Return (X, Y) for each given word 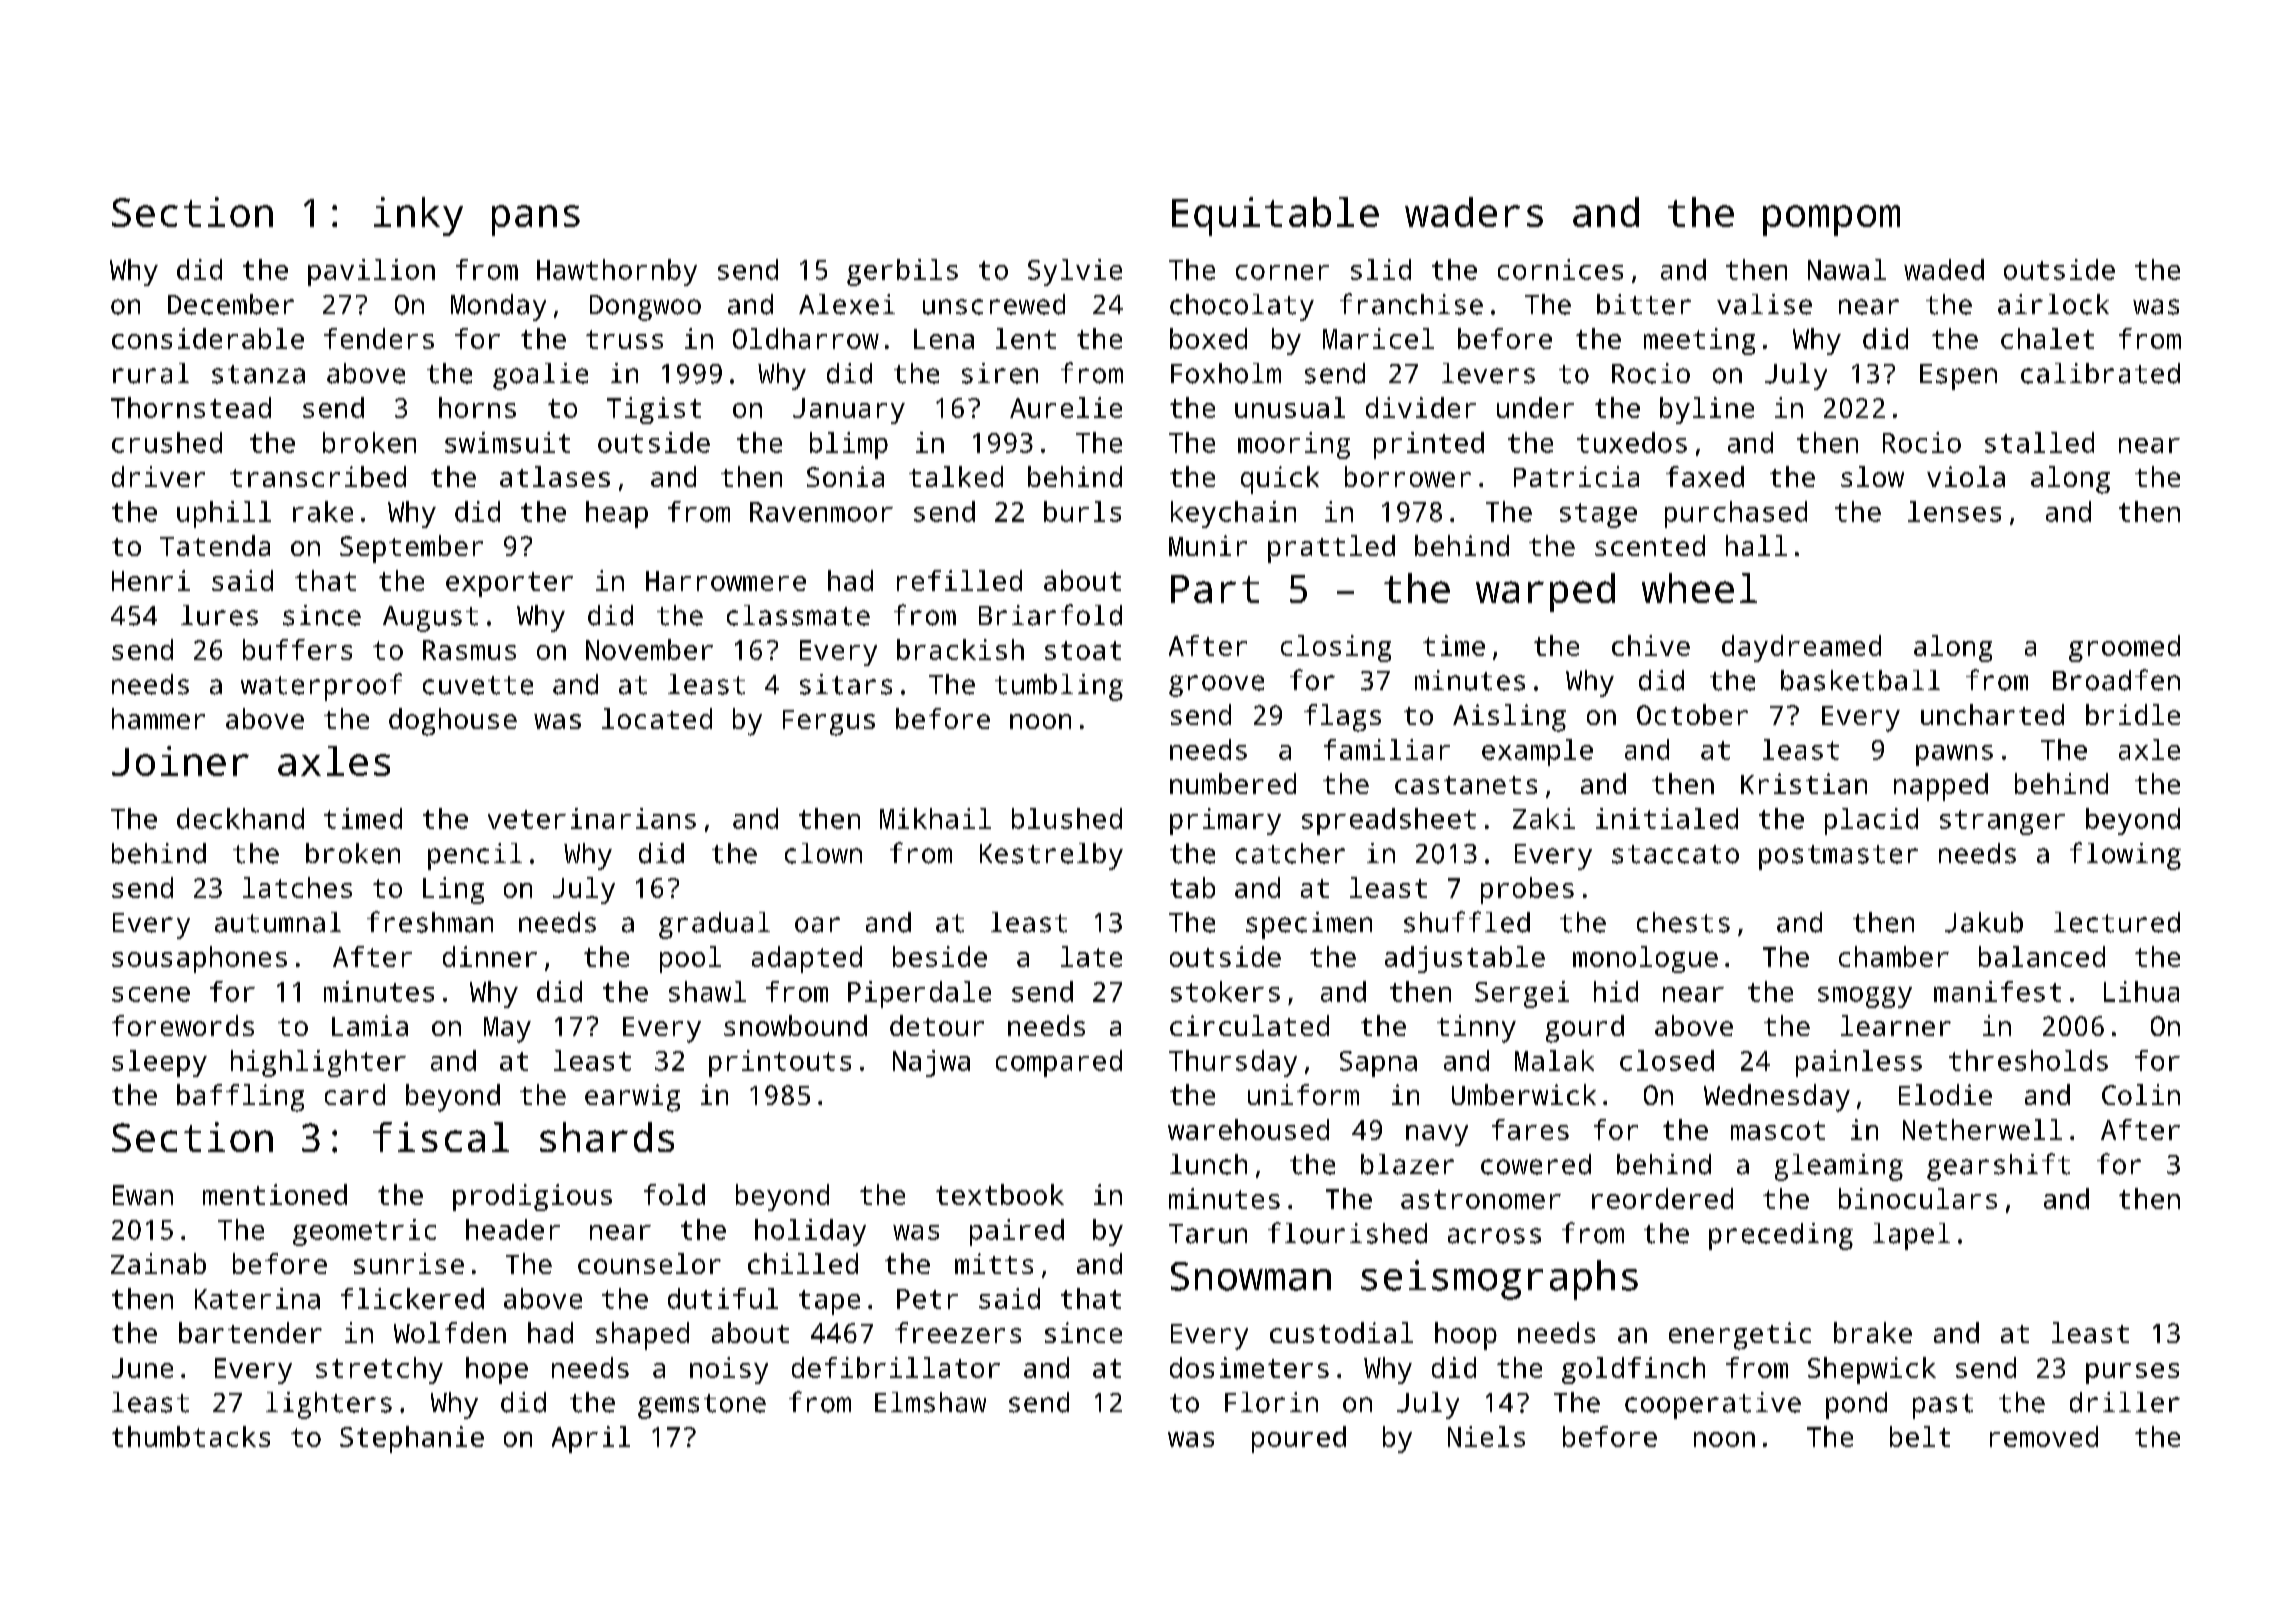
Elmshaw (930, 1402)
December (231, 304)
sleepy (159, 1063)
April (591, 1439)
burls (1082, 511)
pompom (1831, 220)
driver (158, 476)
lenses (1954, 511)
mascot (1778, 1130)
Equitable (1275, 216)
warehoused (1248, 1129)
